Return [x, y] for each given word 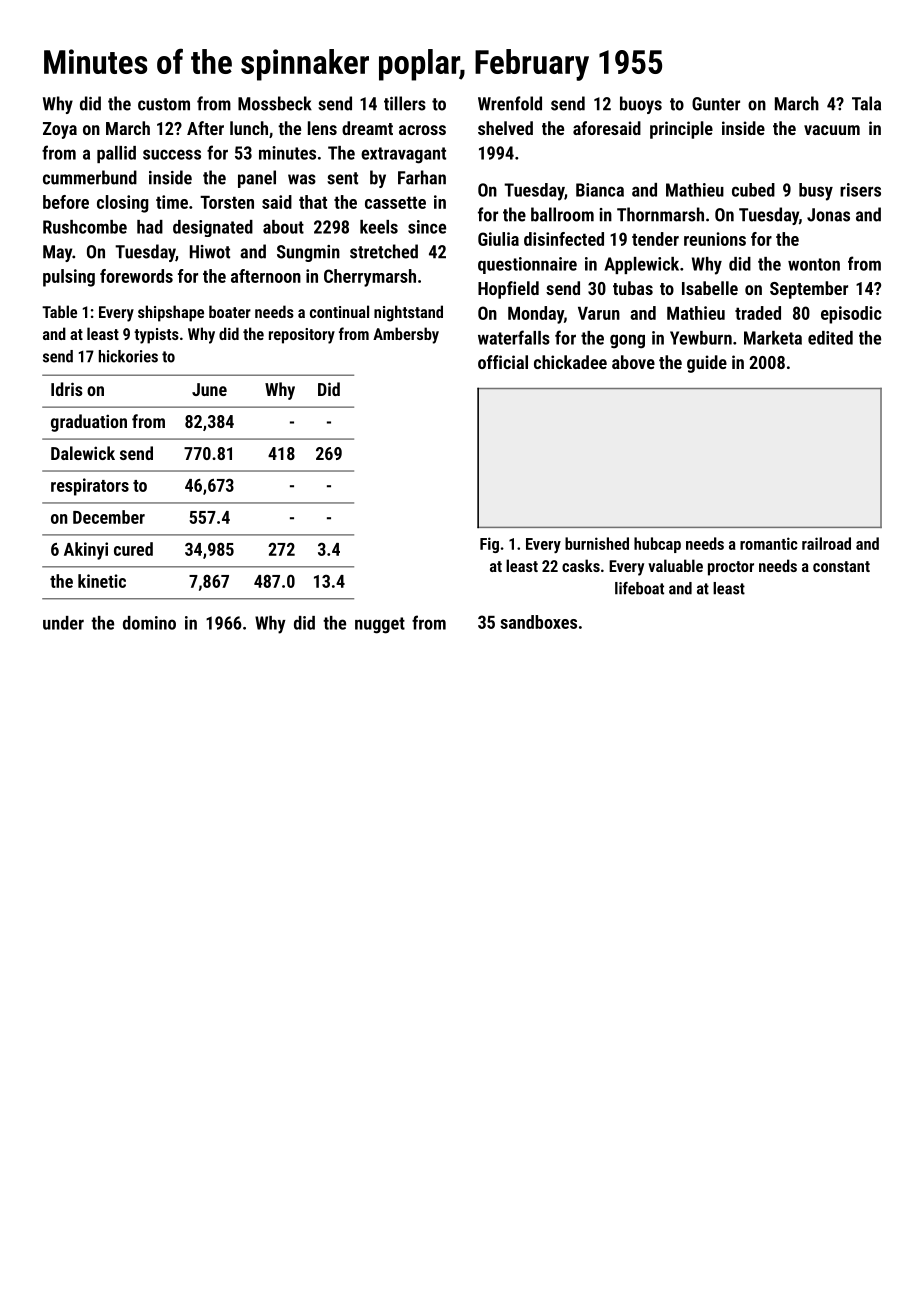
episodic [851, 315]
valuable [675, 565]
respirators [90, 487]
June [209, 389]
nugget [380, 625]
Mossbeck [275, 103]
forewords [136, 276]
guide [707, 364]
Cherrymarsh [370, 278]
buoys [641, 105]
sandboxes [538, 622]
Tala [866, 103]
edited [830, 338]
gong [627, 341]
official [503, 362]
